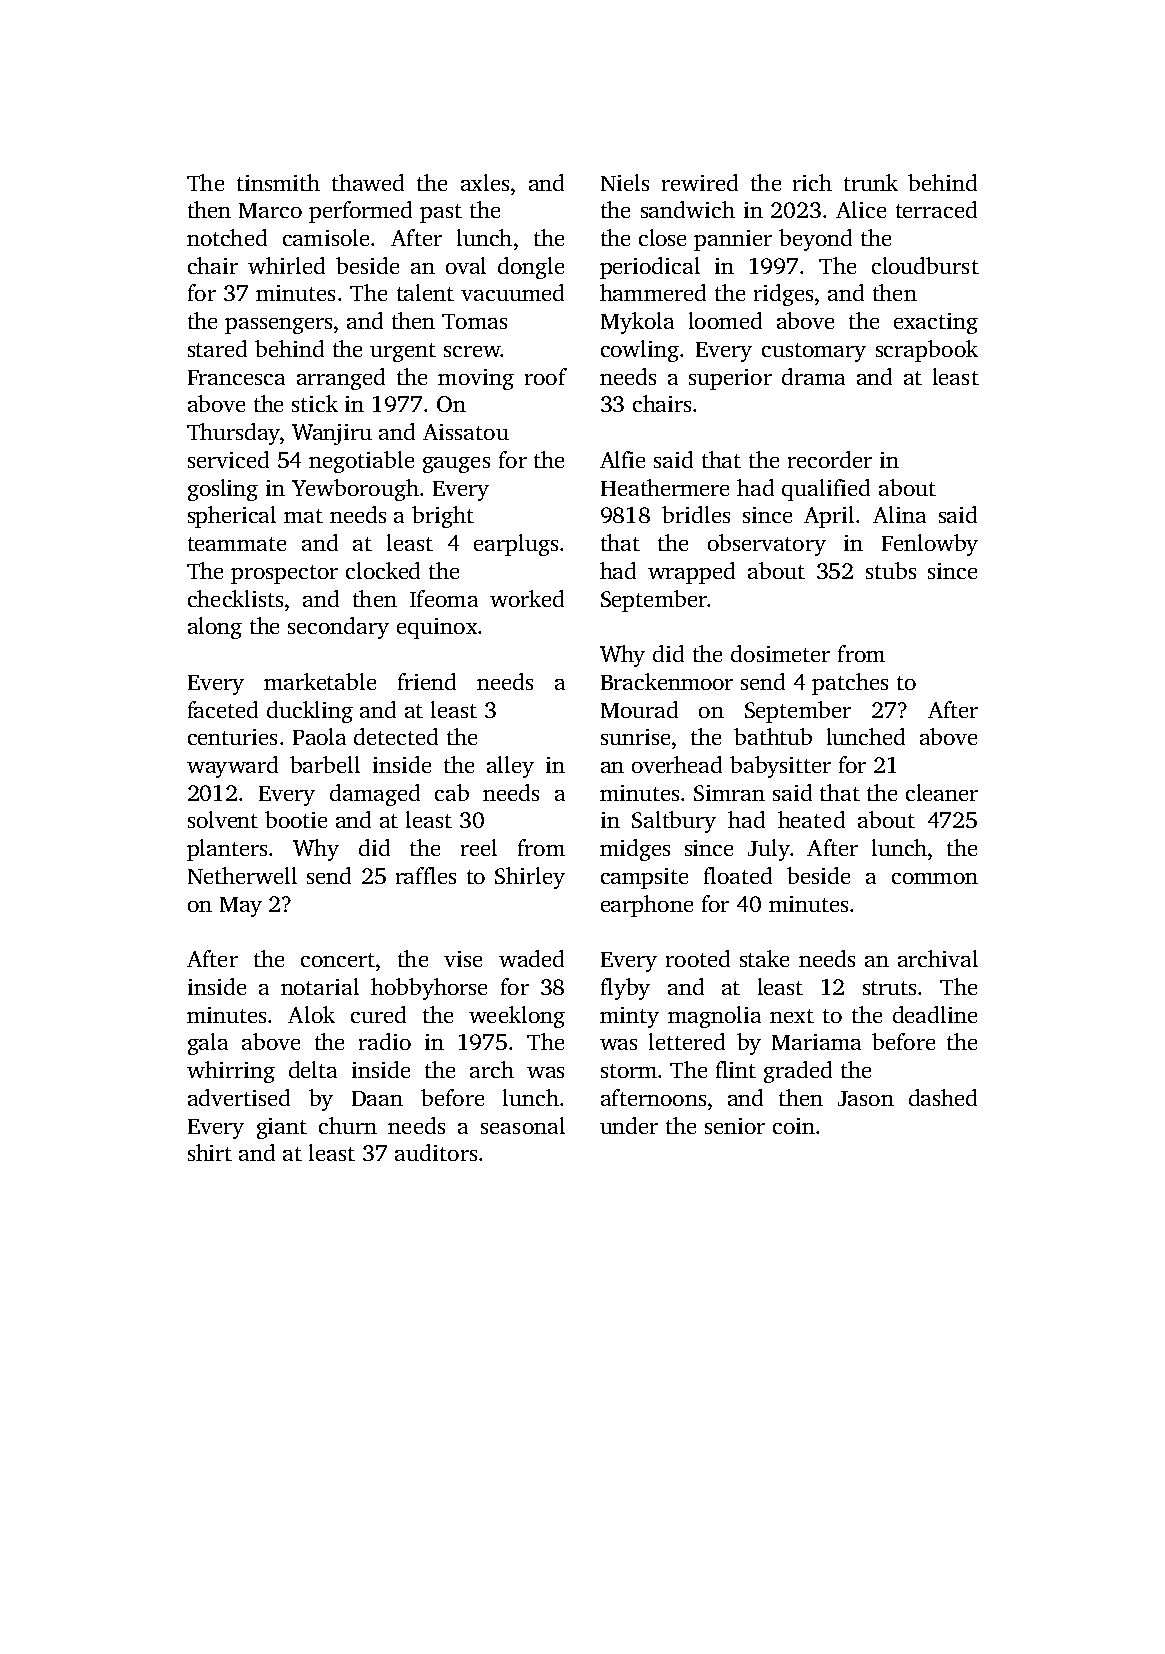  What do you see at coordinates (527, 598) in the screenshot?
I see `worked` at bounding box center [527, 598].
